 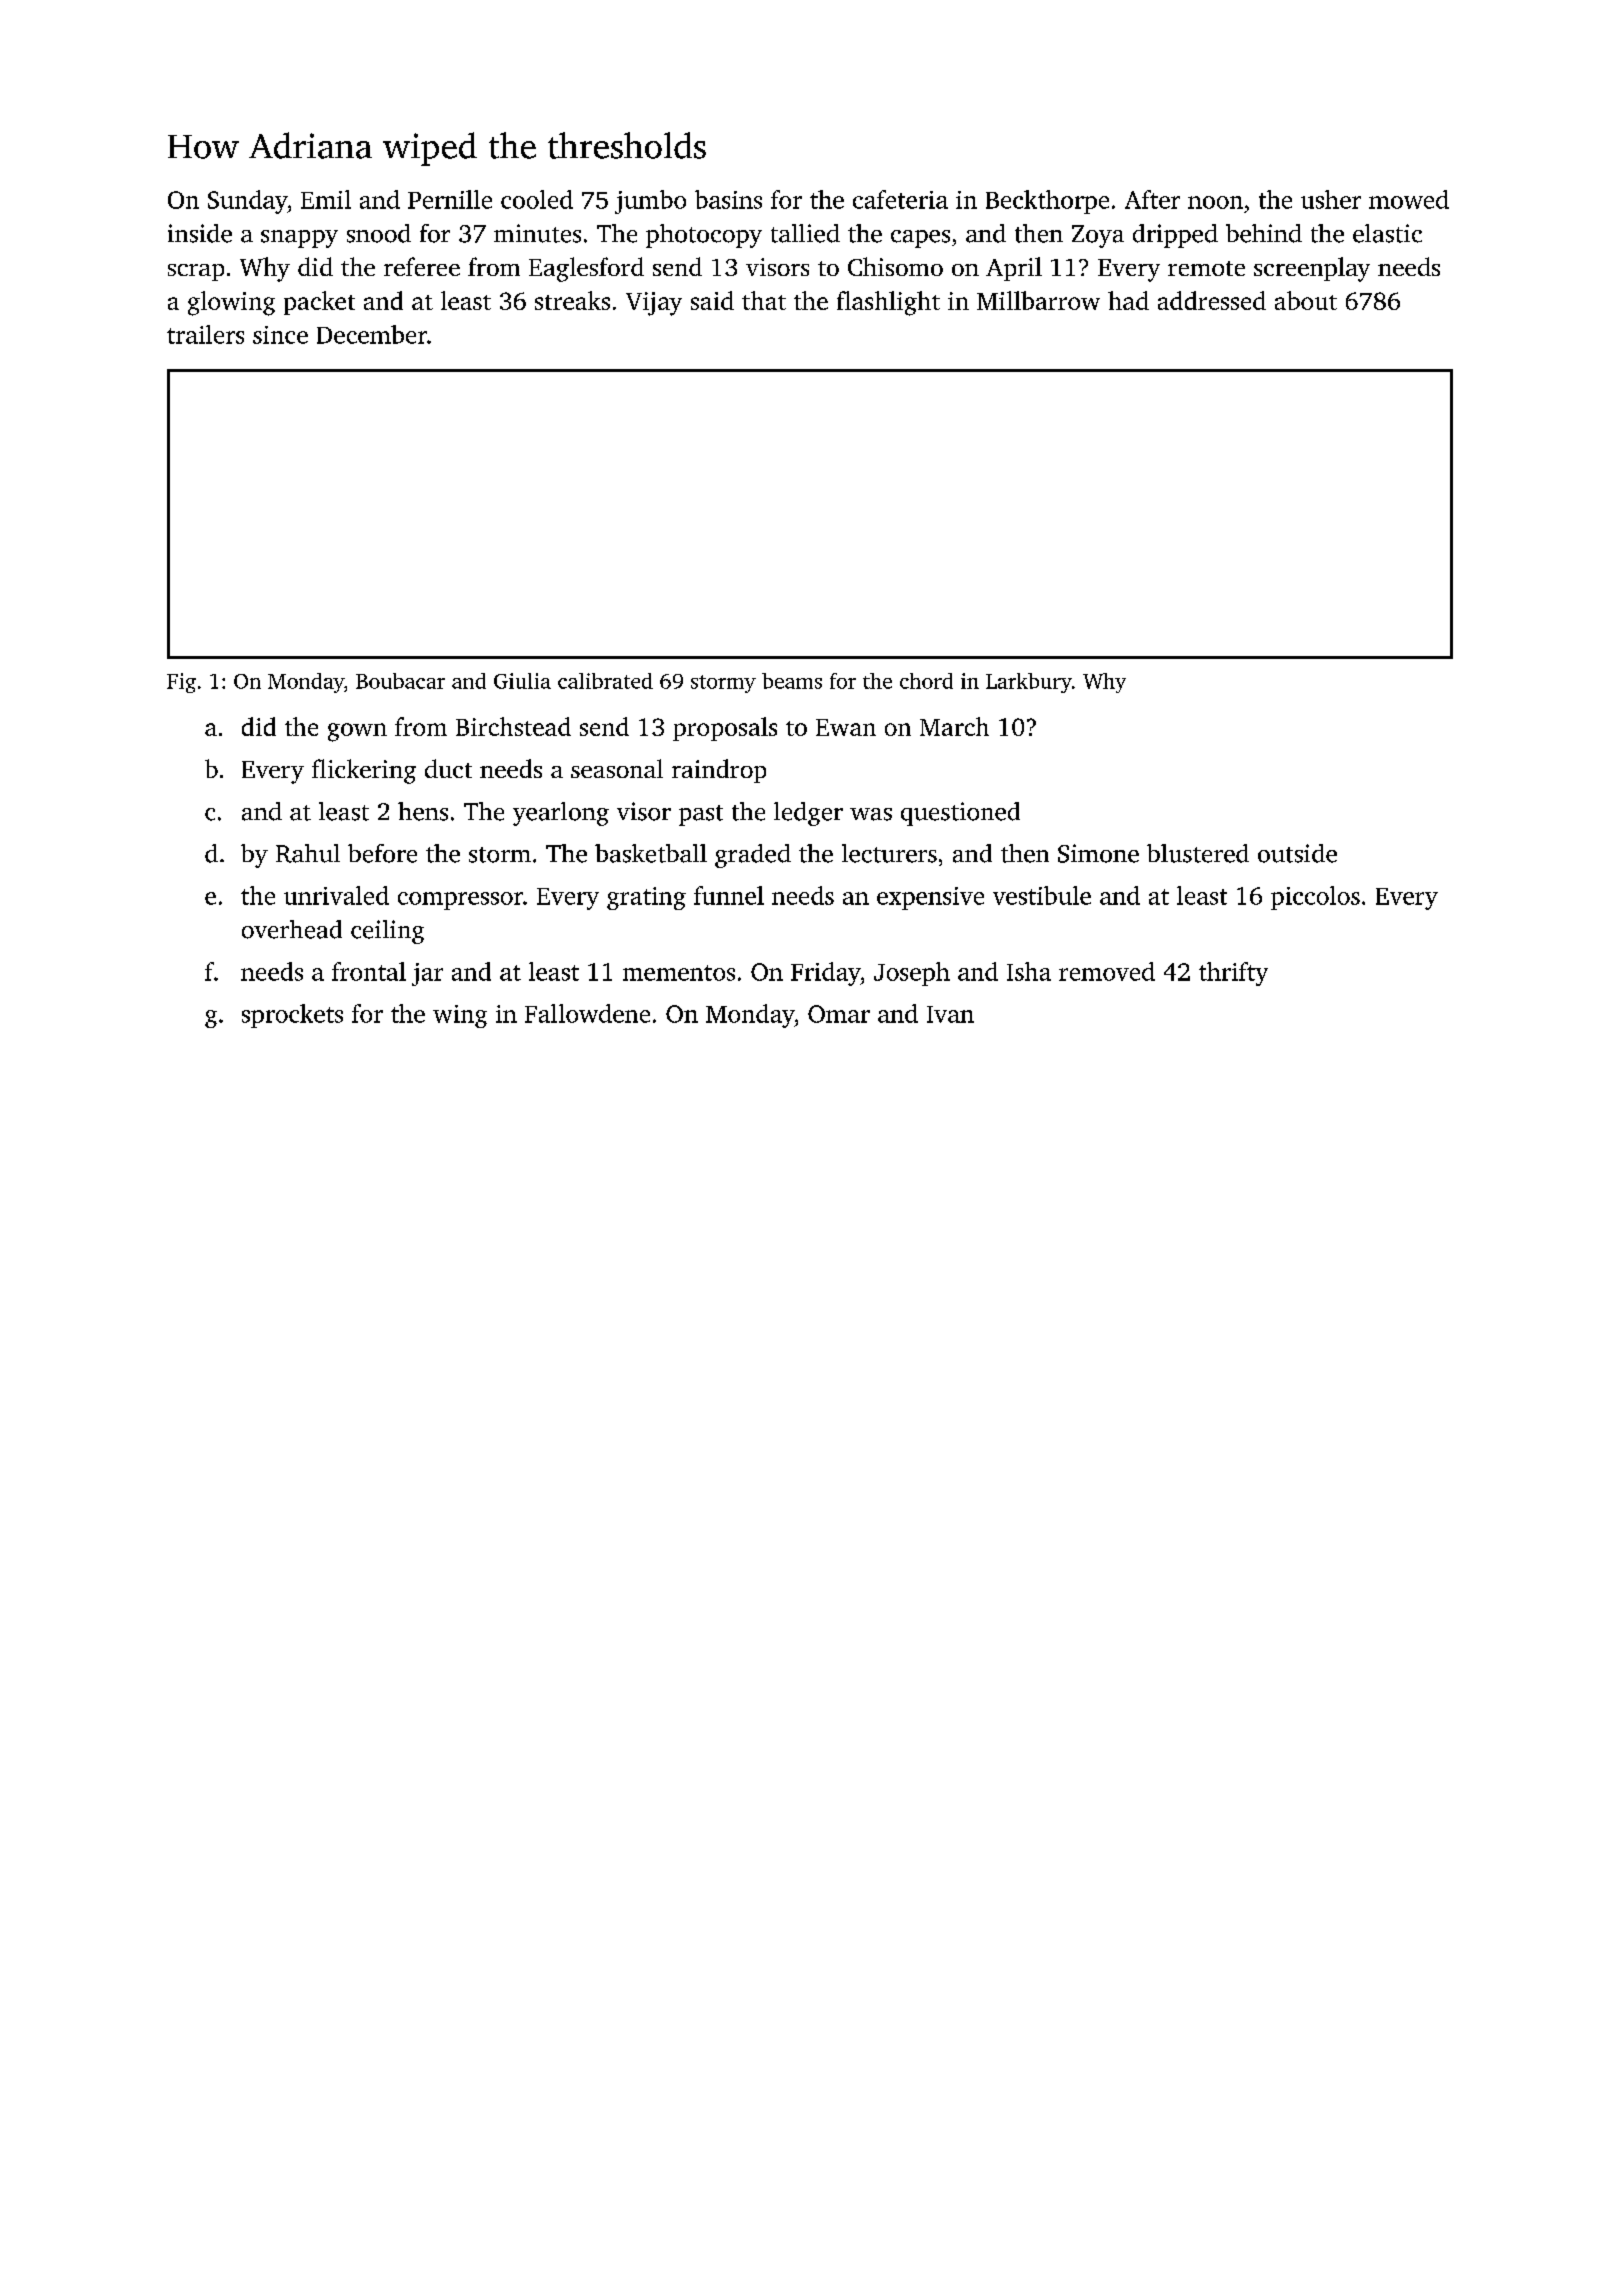 I want to click on Giulia, so click(x=522, y=681).
